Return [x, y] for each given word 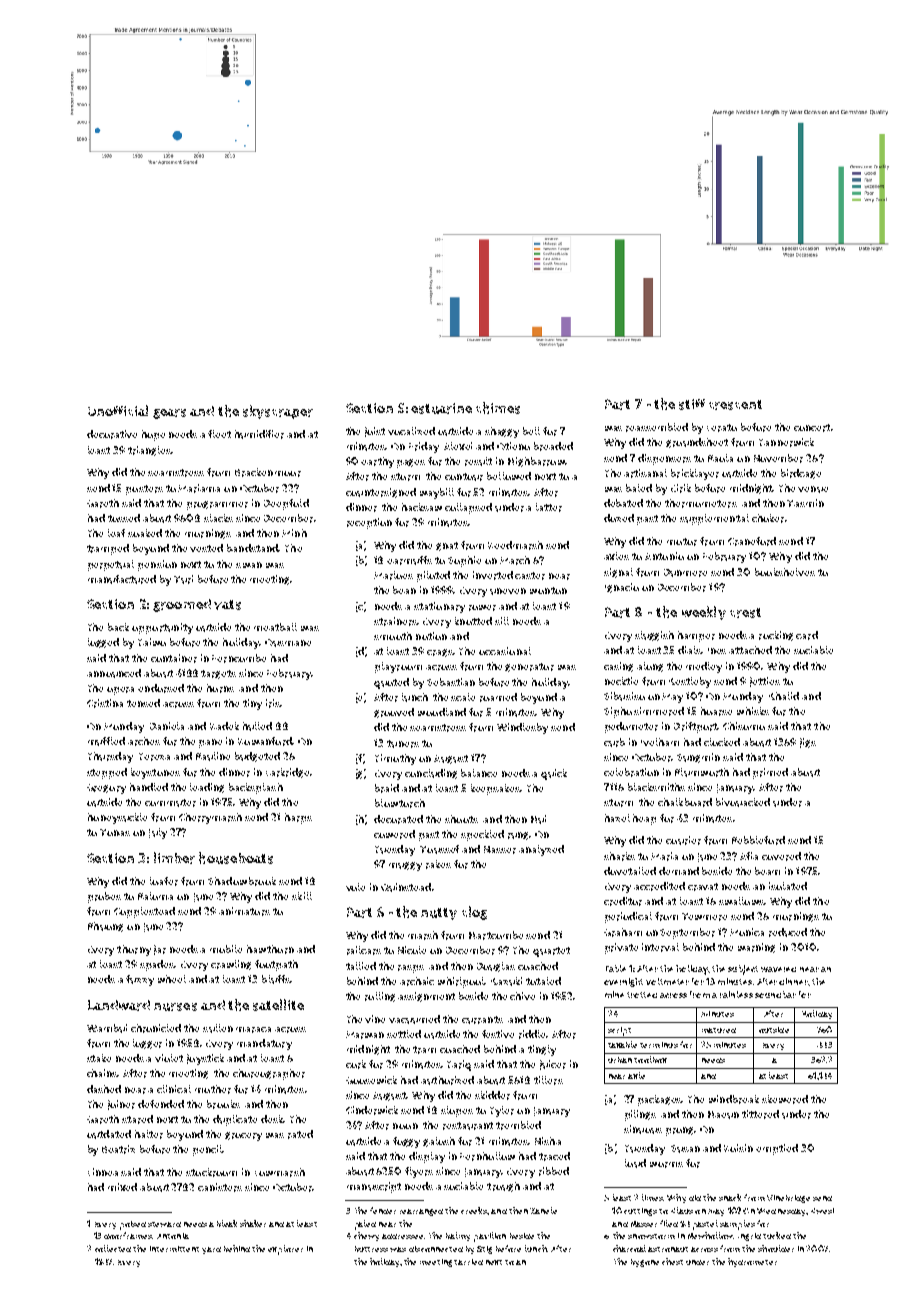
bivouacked [743, 802]
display [427, 1157]
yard [211, 1250]
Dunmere [685, 573]
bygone [645, 1263]
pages [411, 463]
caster [530, 576]
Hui [538, 819]
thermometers [701, 503]
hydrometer [752, 1262]
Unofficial [118, 410]
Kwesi [822, 1211]
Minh [294, 533]
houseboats [236, 858]
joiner [121, 1105]
